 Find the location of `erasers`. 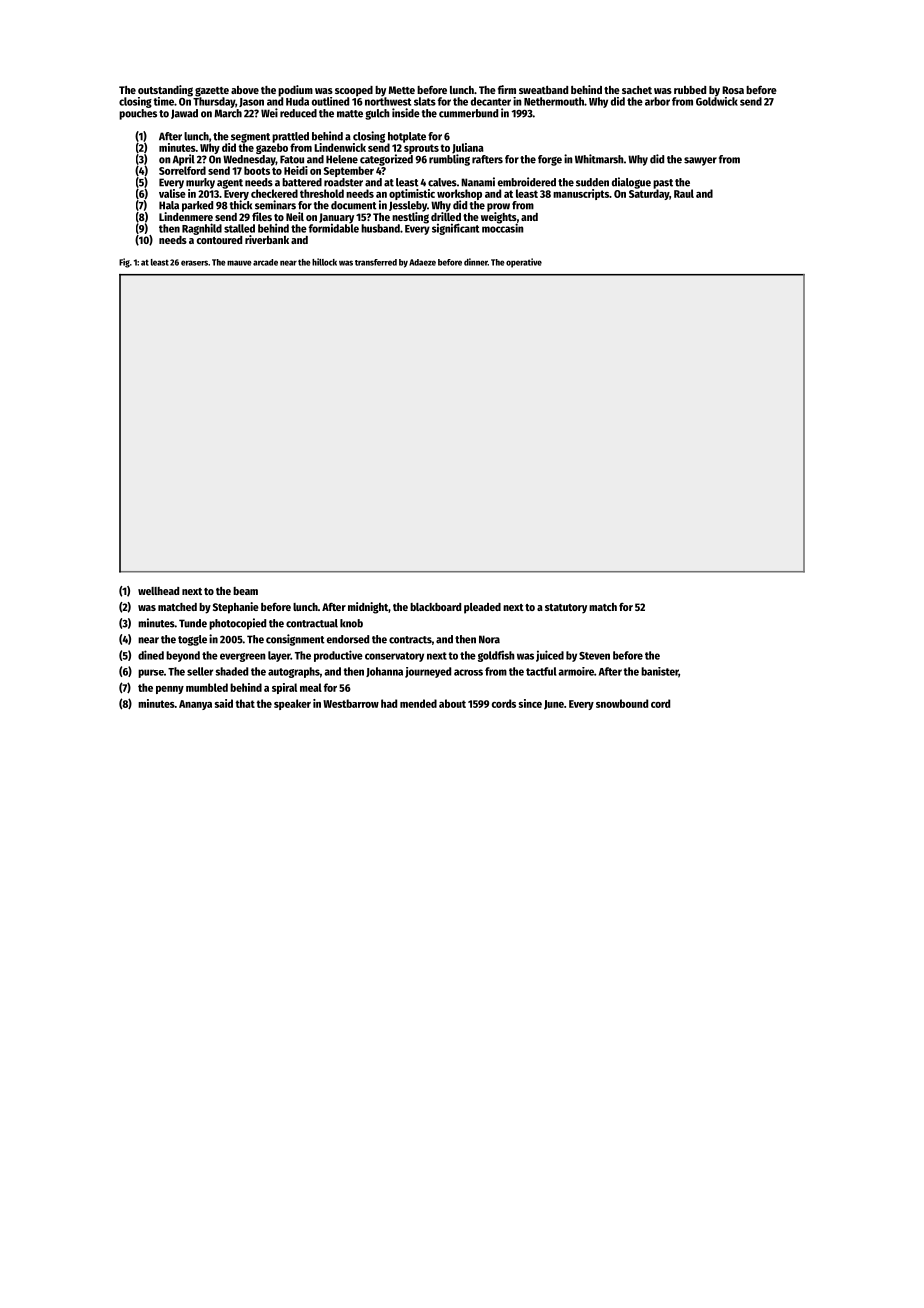

erasers is located at coordinates (194, 263).
